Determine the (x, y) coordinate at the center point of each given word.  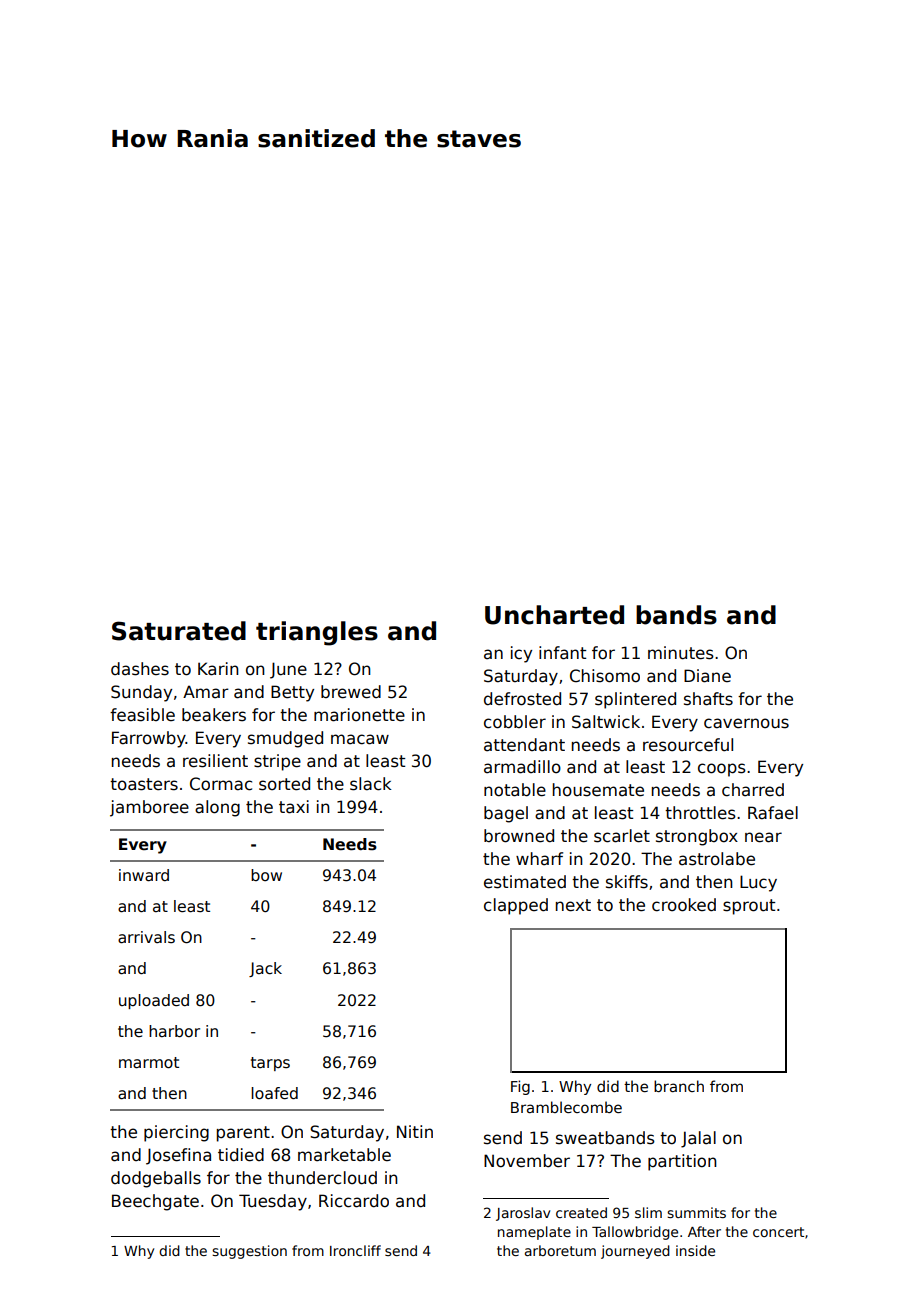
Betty (292, 693)
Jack (265, 969)
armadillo (522, 767)
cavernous (746, 723)
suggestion (249, 1252)
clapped (516, 906)
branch (679, 1086)
